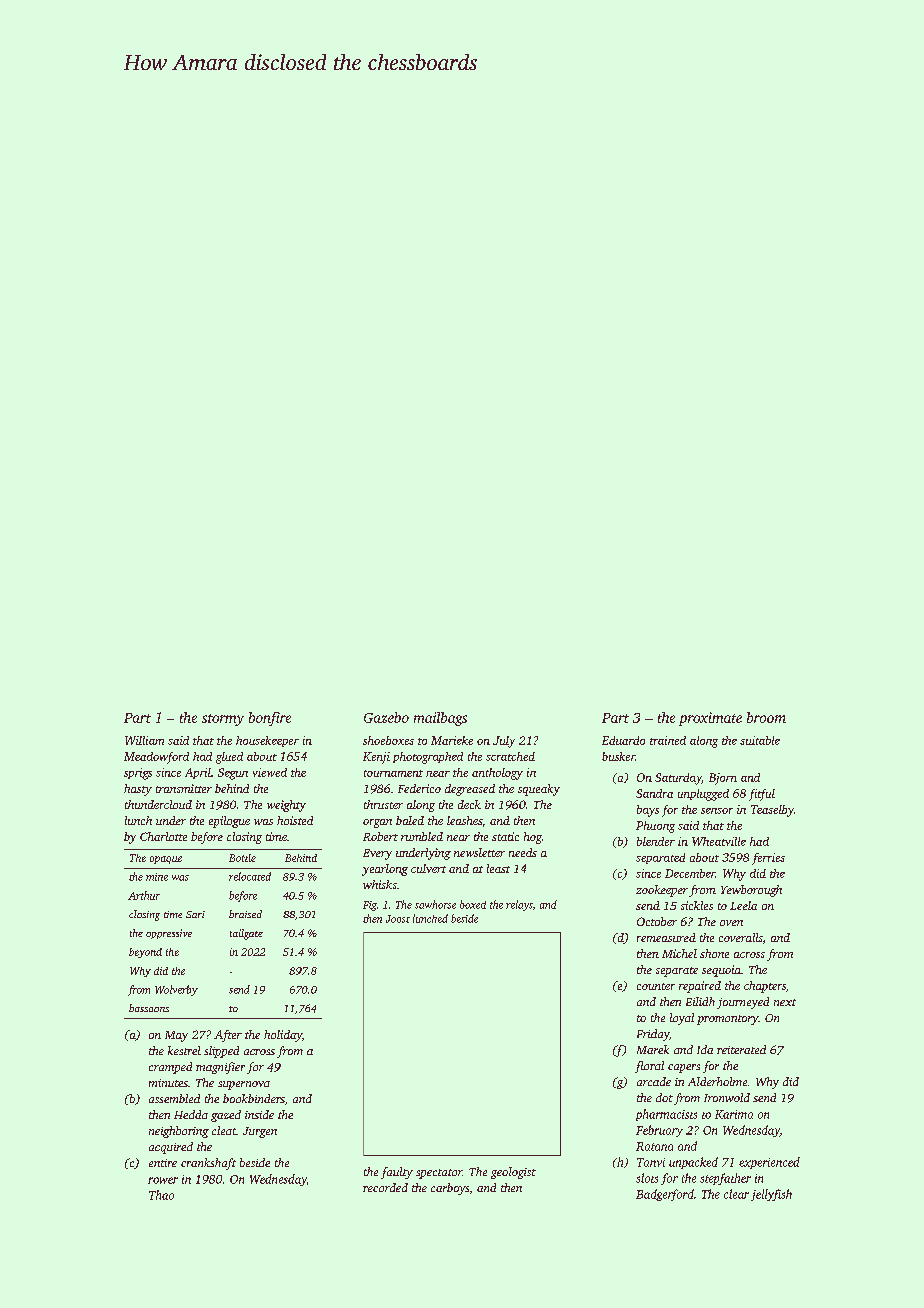 The width and height of the image is (924, 1308). What do you see at coordinates (145, 953) in the image?
I see `beyond` at bounding box center [145, 953].
